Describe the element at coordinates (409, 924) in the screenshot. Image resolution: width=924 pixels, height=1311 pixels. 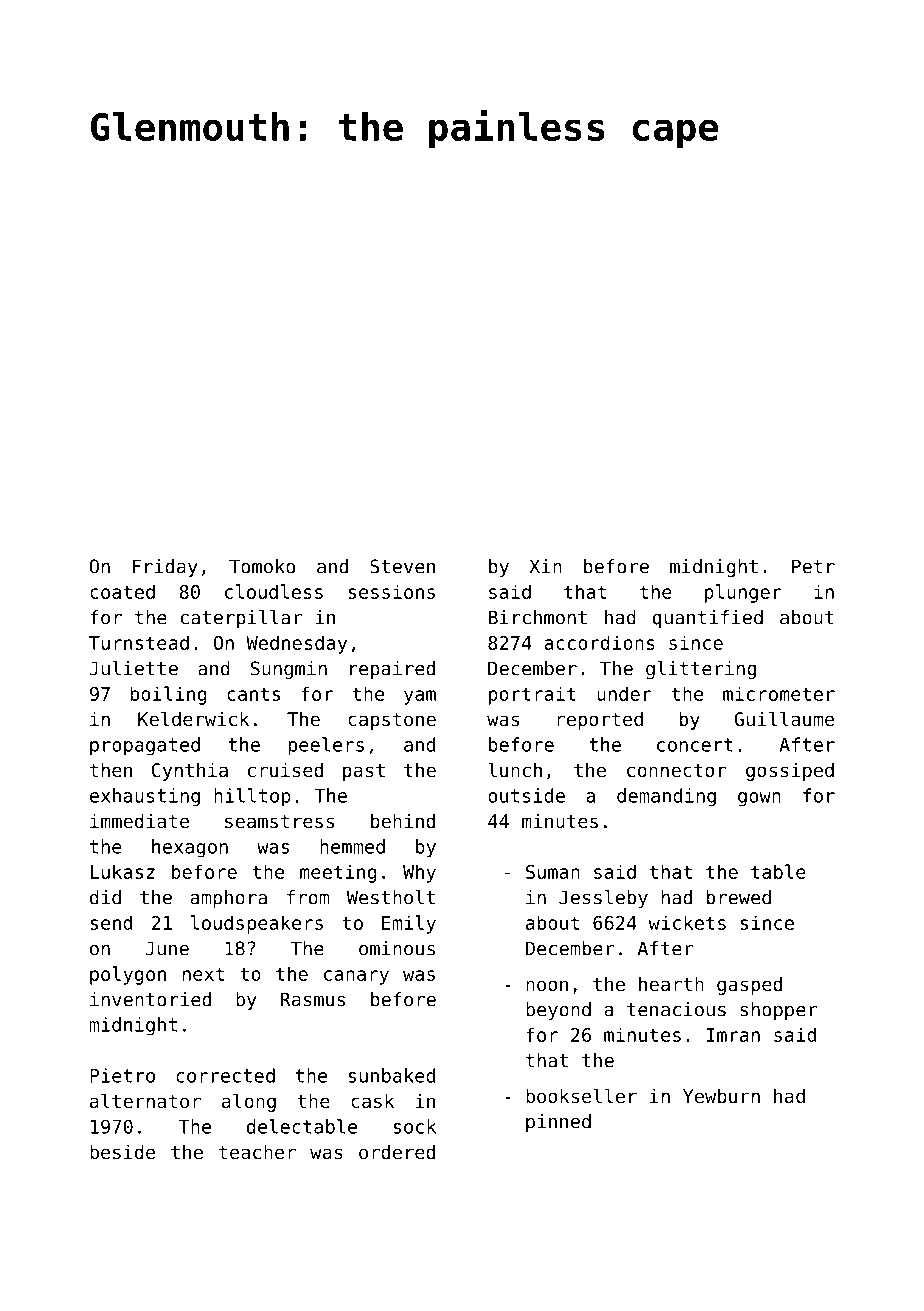
I see `Emily` at that location.
